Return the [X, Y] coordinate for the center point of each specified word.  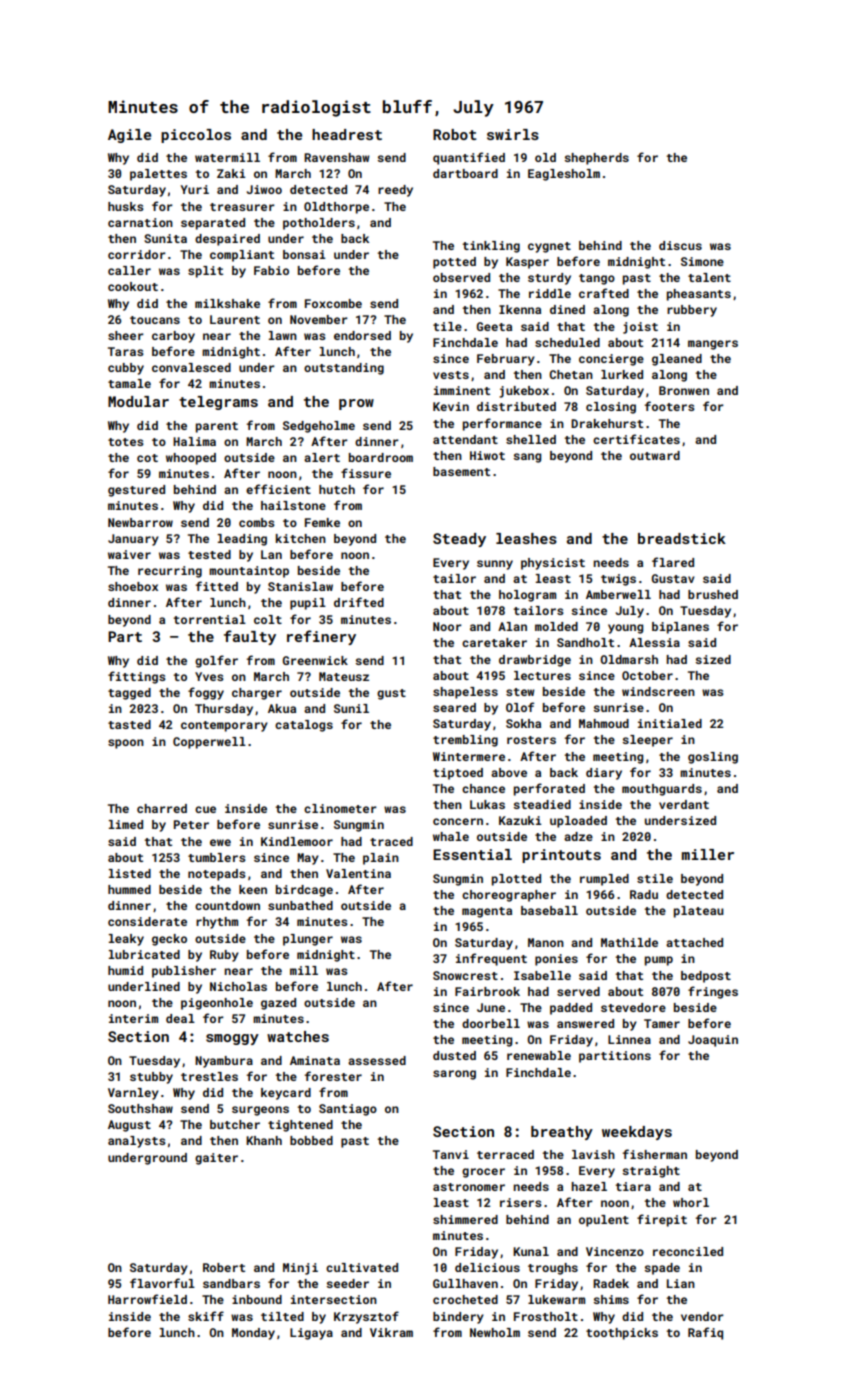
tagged [129, 694]
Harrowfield [147, 1299]
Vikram [391, 1332]
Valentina [358, 873]
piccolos [196, 136]
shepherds [597, 159]
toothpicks [622, 1334]
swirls [513, 134]
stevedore [633, 1007]
